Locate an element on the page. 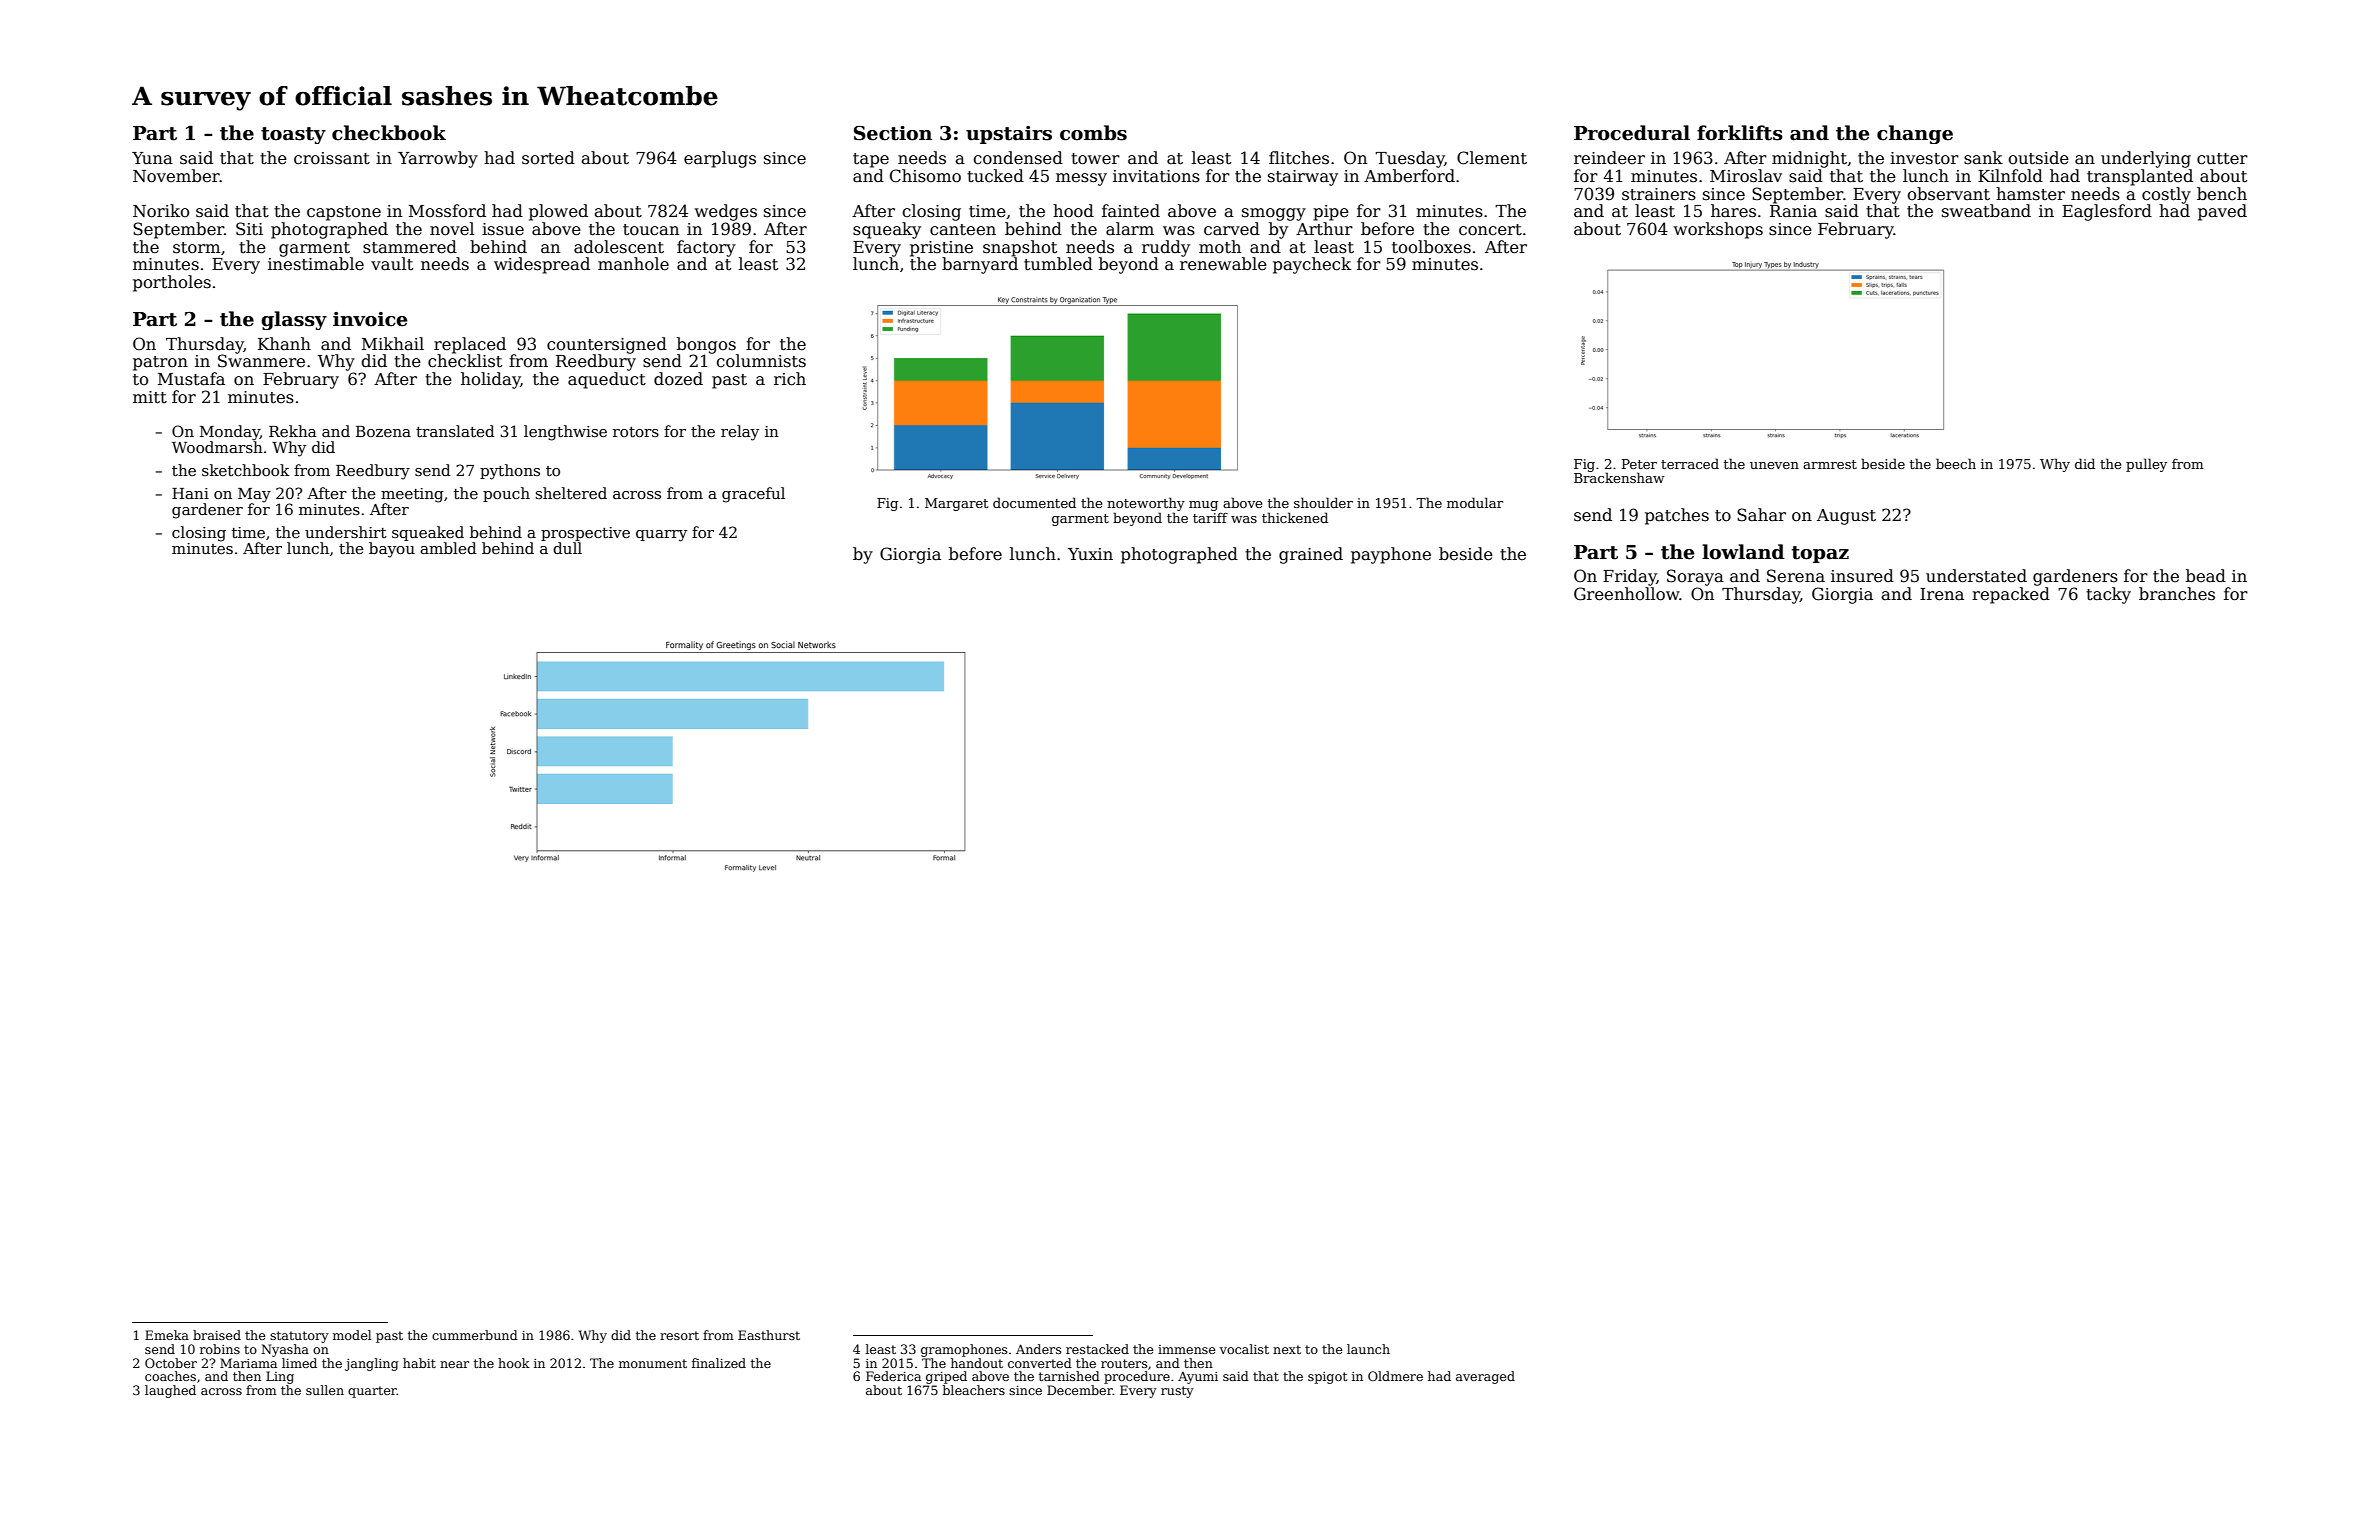 The image size is (2380, 1540). Section is located at coordinates (893, 133).
